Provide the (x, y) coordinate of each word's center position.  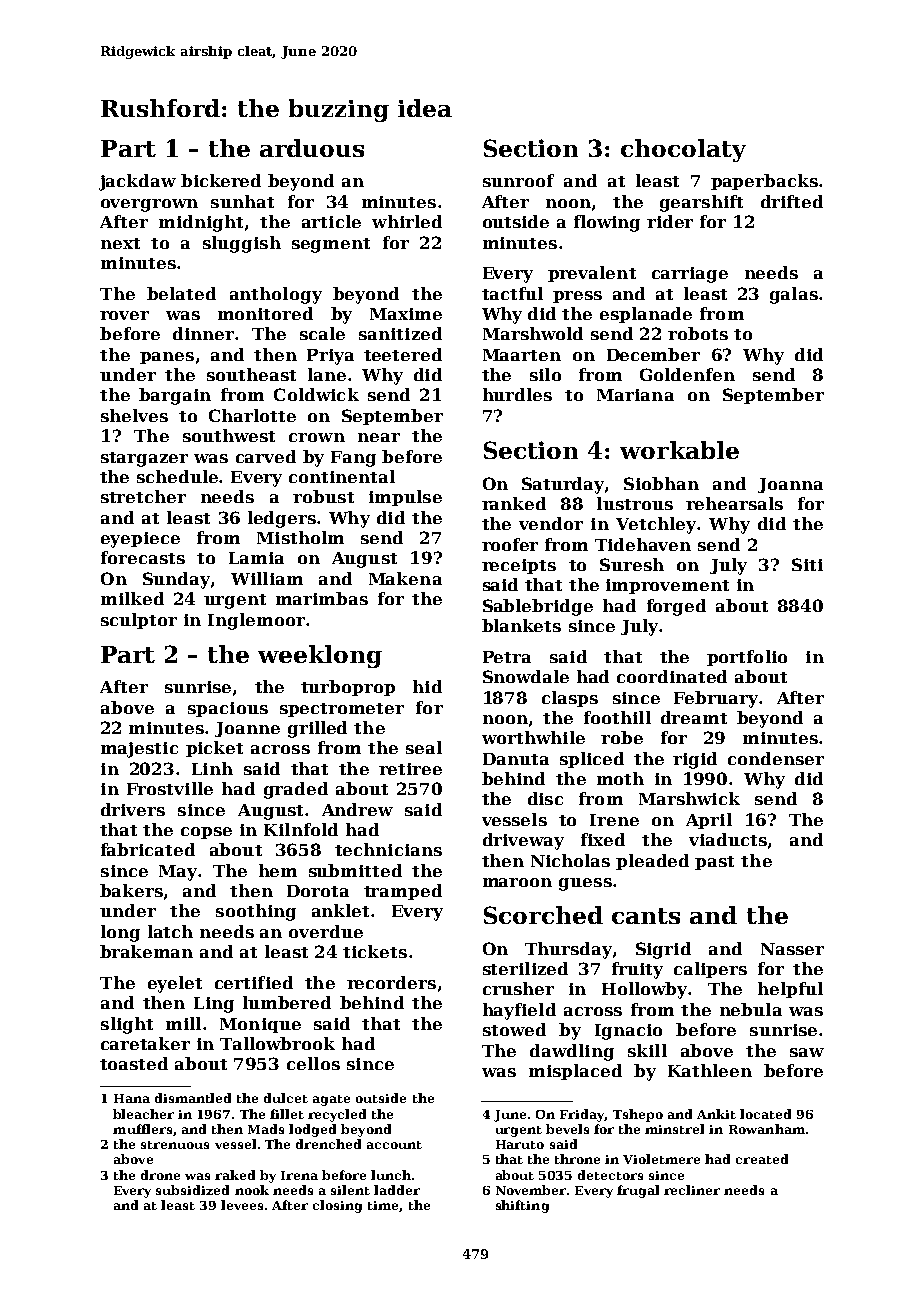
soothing (256, 912)
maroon (517, 882)
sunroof (518, 180)
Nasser (792, 949)
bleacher (143, 1114)
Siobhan (661, 483)
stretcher (143, 496)
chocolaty (683, 150)
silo (545, 374)
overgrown (149, 205)
